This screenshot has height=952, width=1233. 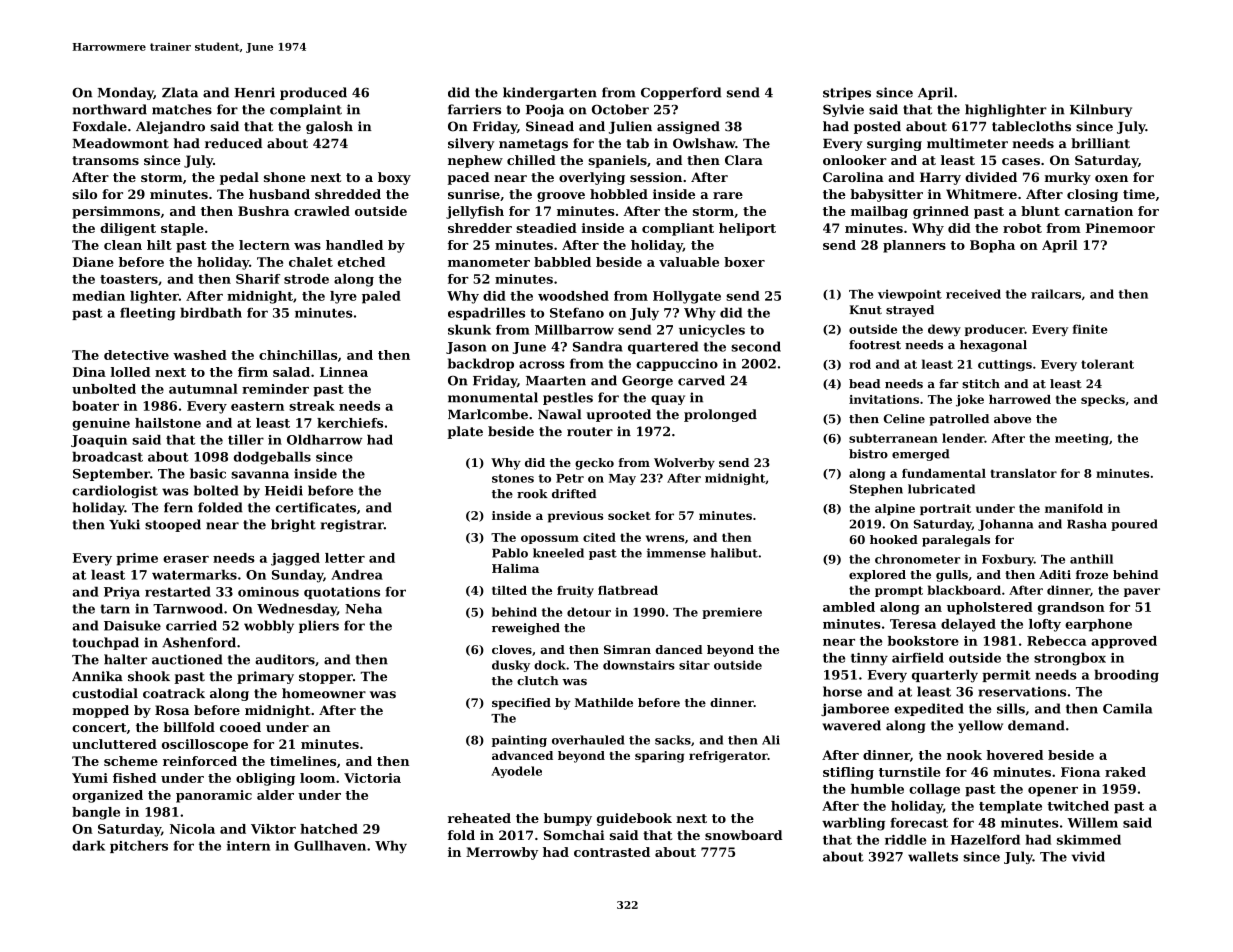 I want to click on bright, so click(x=293, y=525).
